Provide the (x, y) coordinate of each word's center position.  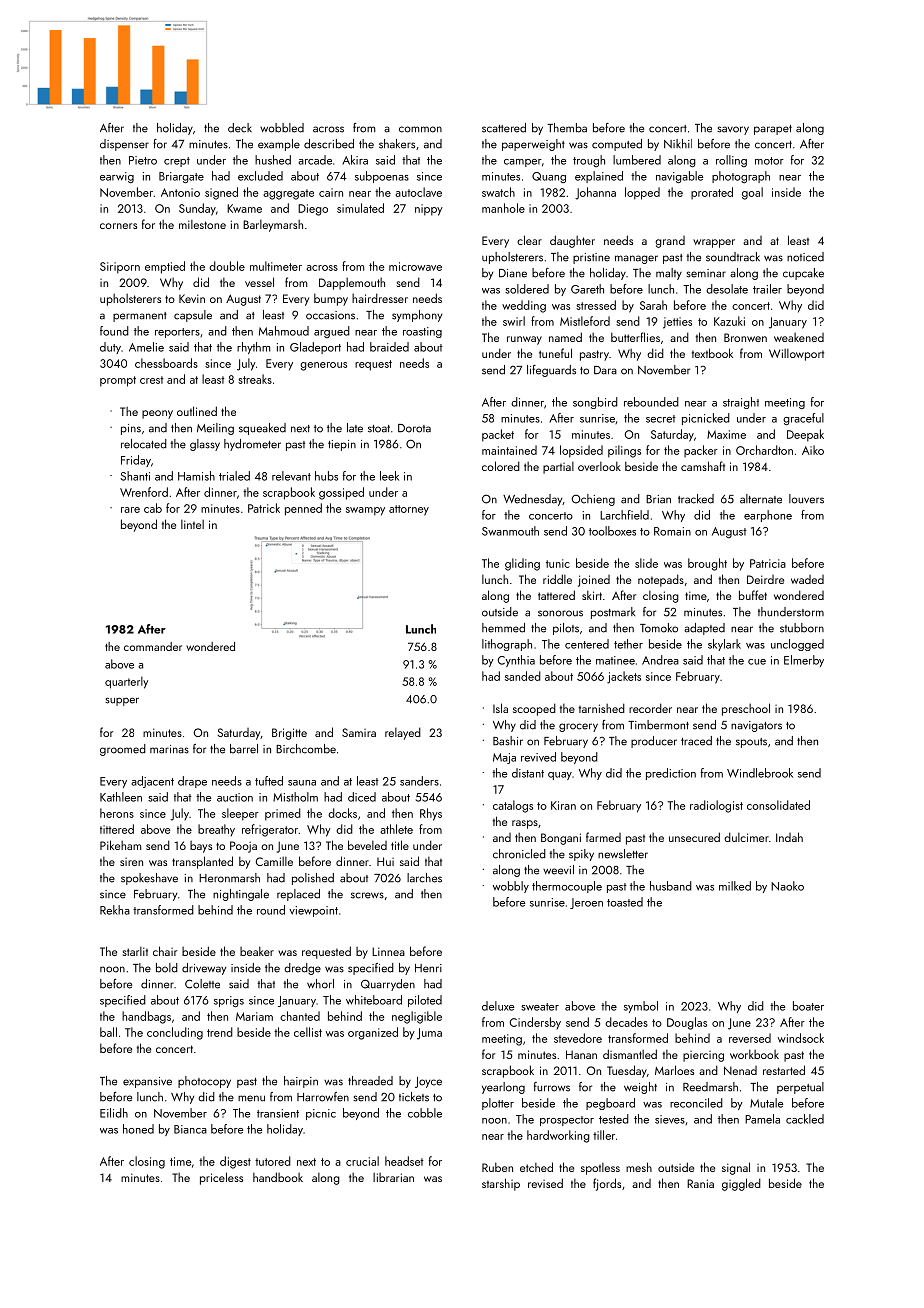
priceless (221, 1178)
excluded (260, 176)
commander (153, 646)
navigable (679, 177)
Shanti (135, 476)
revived (538, 757)
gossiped (341, 493)
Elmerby (804, 661)
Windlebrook (760, 773)
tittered (117, 829)
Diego (313, 210)
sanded (523, 676)
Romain (672, 531)
